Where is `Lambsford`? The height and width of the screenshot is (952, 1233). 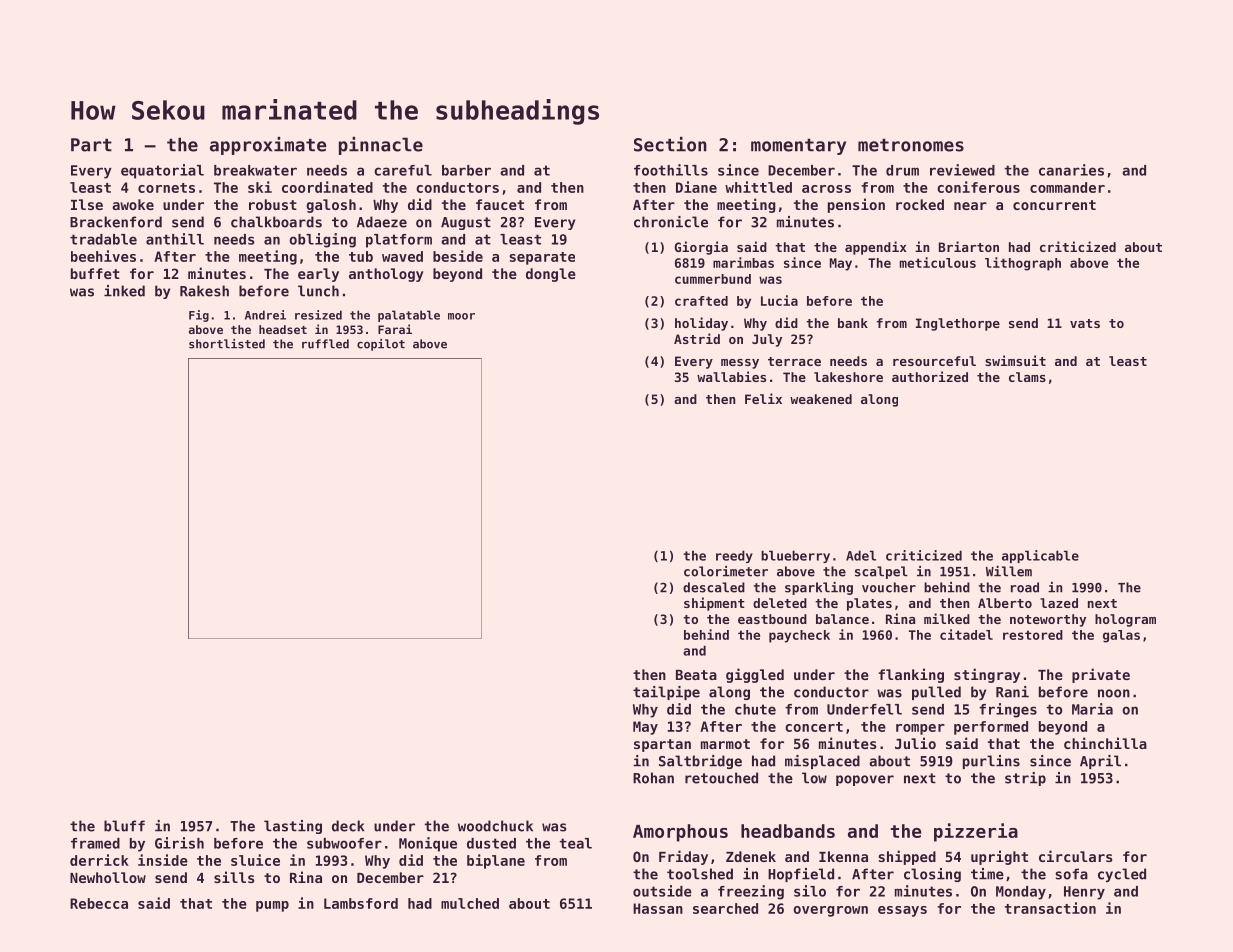 Lambsford is located at coordinates (361, 903).
